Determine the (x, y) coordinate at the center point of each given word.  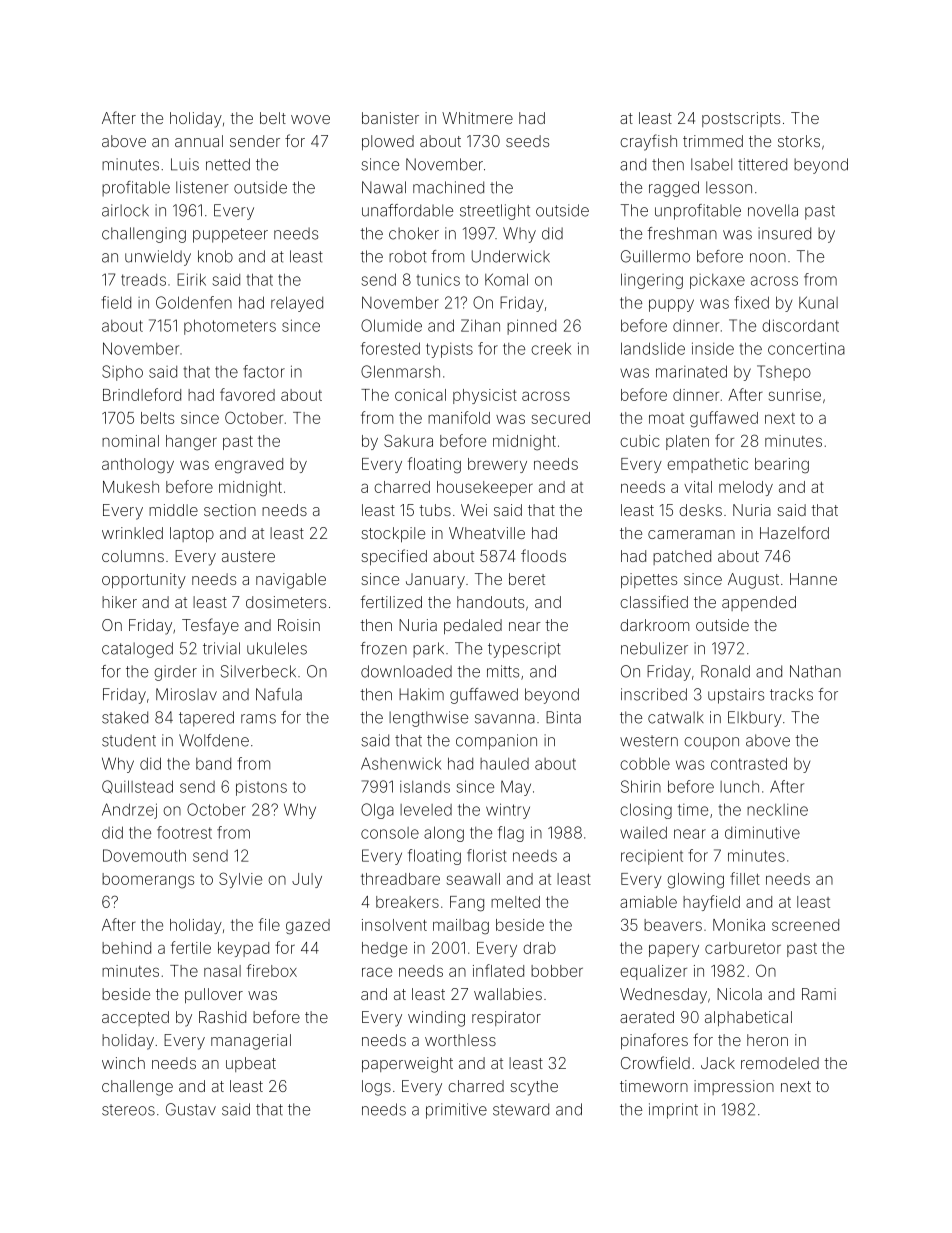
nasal (222, 971)
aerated (647, 1017)
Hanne (813, 579)
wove (310, 119)
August (753, 581)
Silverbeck (258, 671)
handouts (490, 602)
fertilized (391, 601)
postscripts (741, 119)
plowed (388, 142)
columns (133, 556)
